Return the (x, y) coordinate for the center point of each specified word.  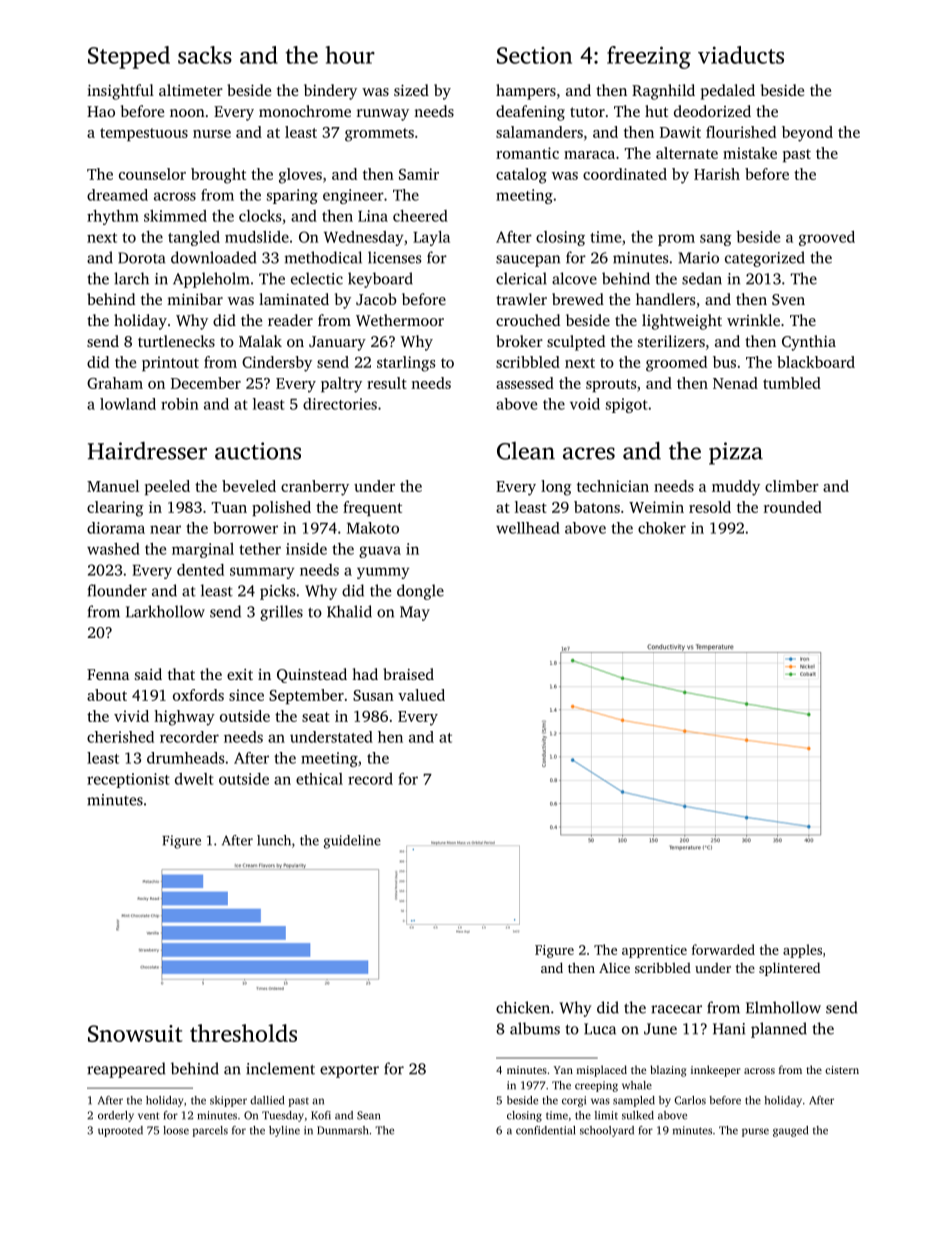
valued (421, 695)
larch (131, 278)
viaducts (741, 55)
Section (534, 55)
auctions (258, 451)
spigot (627, 405)
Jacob (376, 299)
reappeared (126, 1070)
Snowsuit (135, 1033)
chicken (523, 1007)
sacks (205, 55)
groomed (676, 364)
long (556, 488)
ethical (319, 779)
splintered (789, 969)
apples (802, 951)
